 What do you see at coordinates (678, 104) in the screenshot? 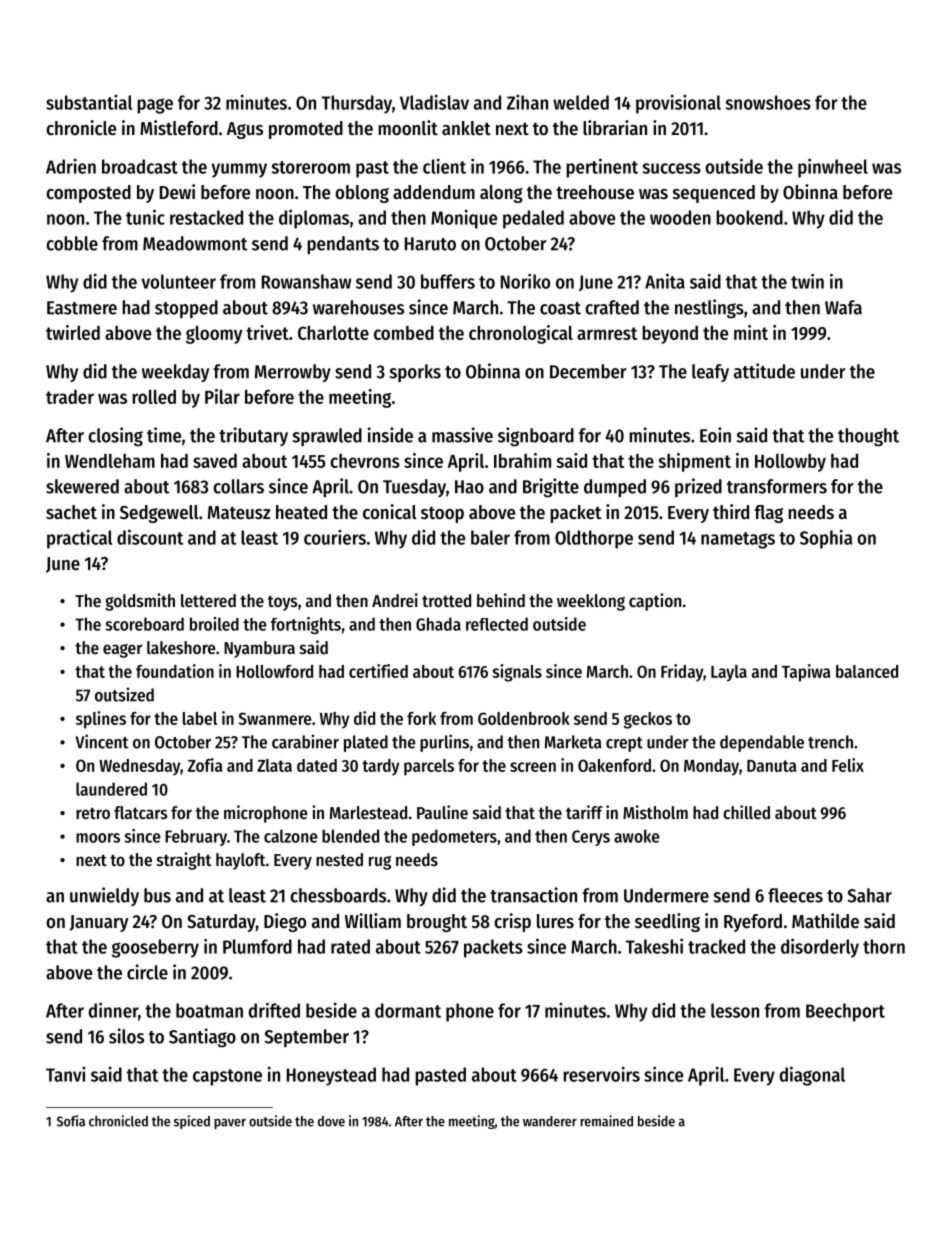
I see `provisional` at bounding box center [678, 104].
